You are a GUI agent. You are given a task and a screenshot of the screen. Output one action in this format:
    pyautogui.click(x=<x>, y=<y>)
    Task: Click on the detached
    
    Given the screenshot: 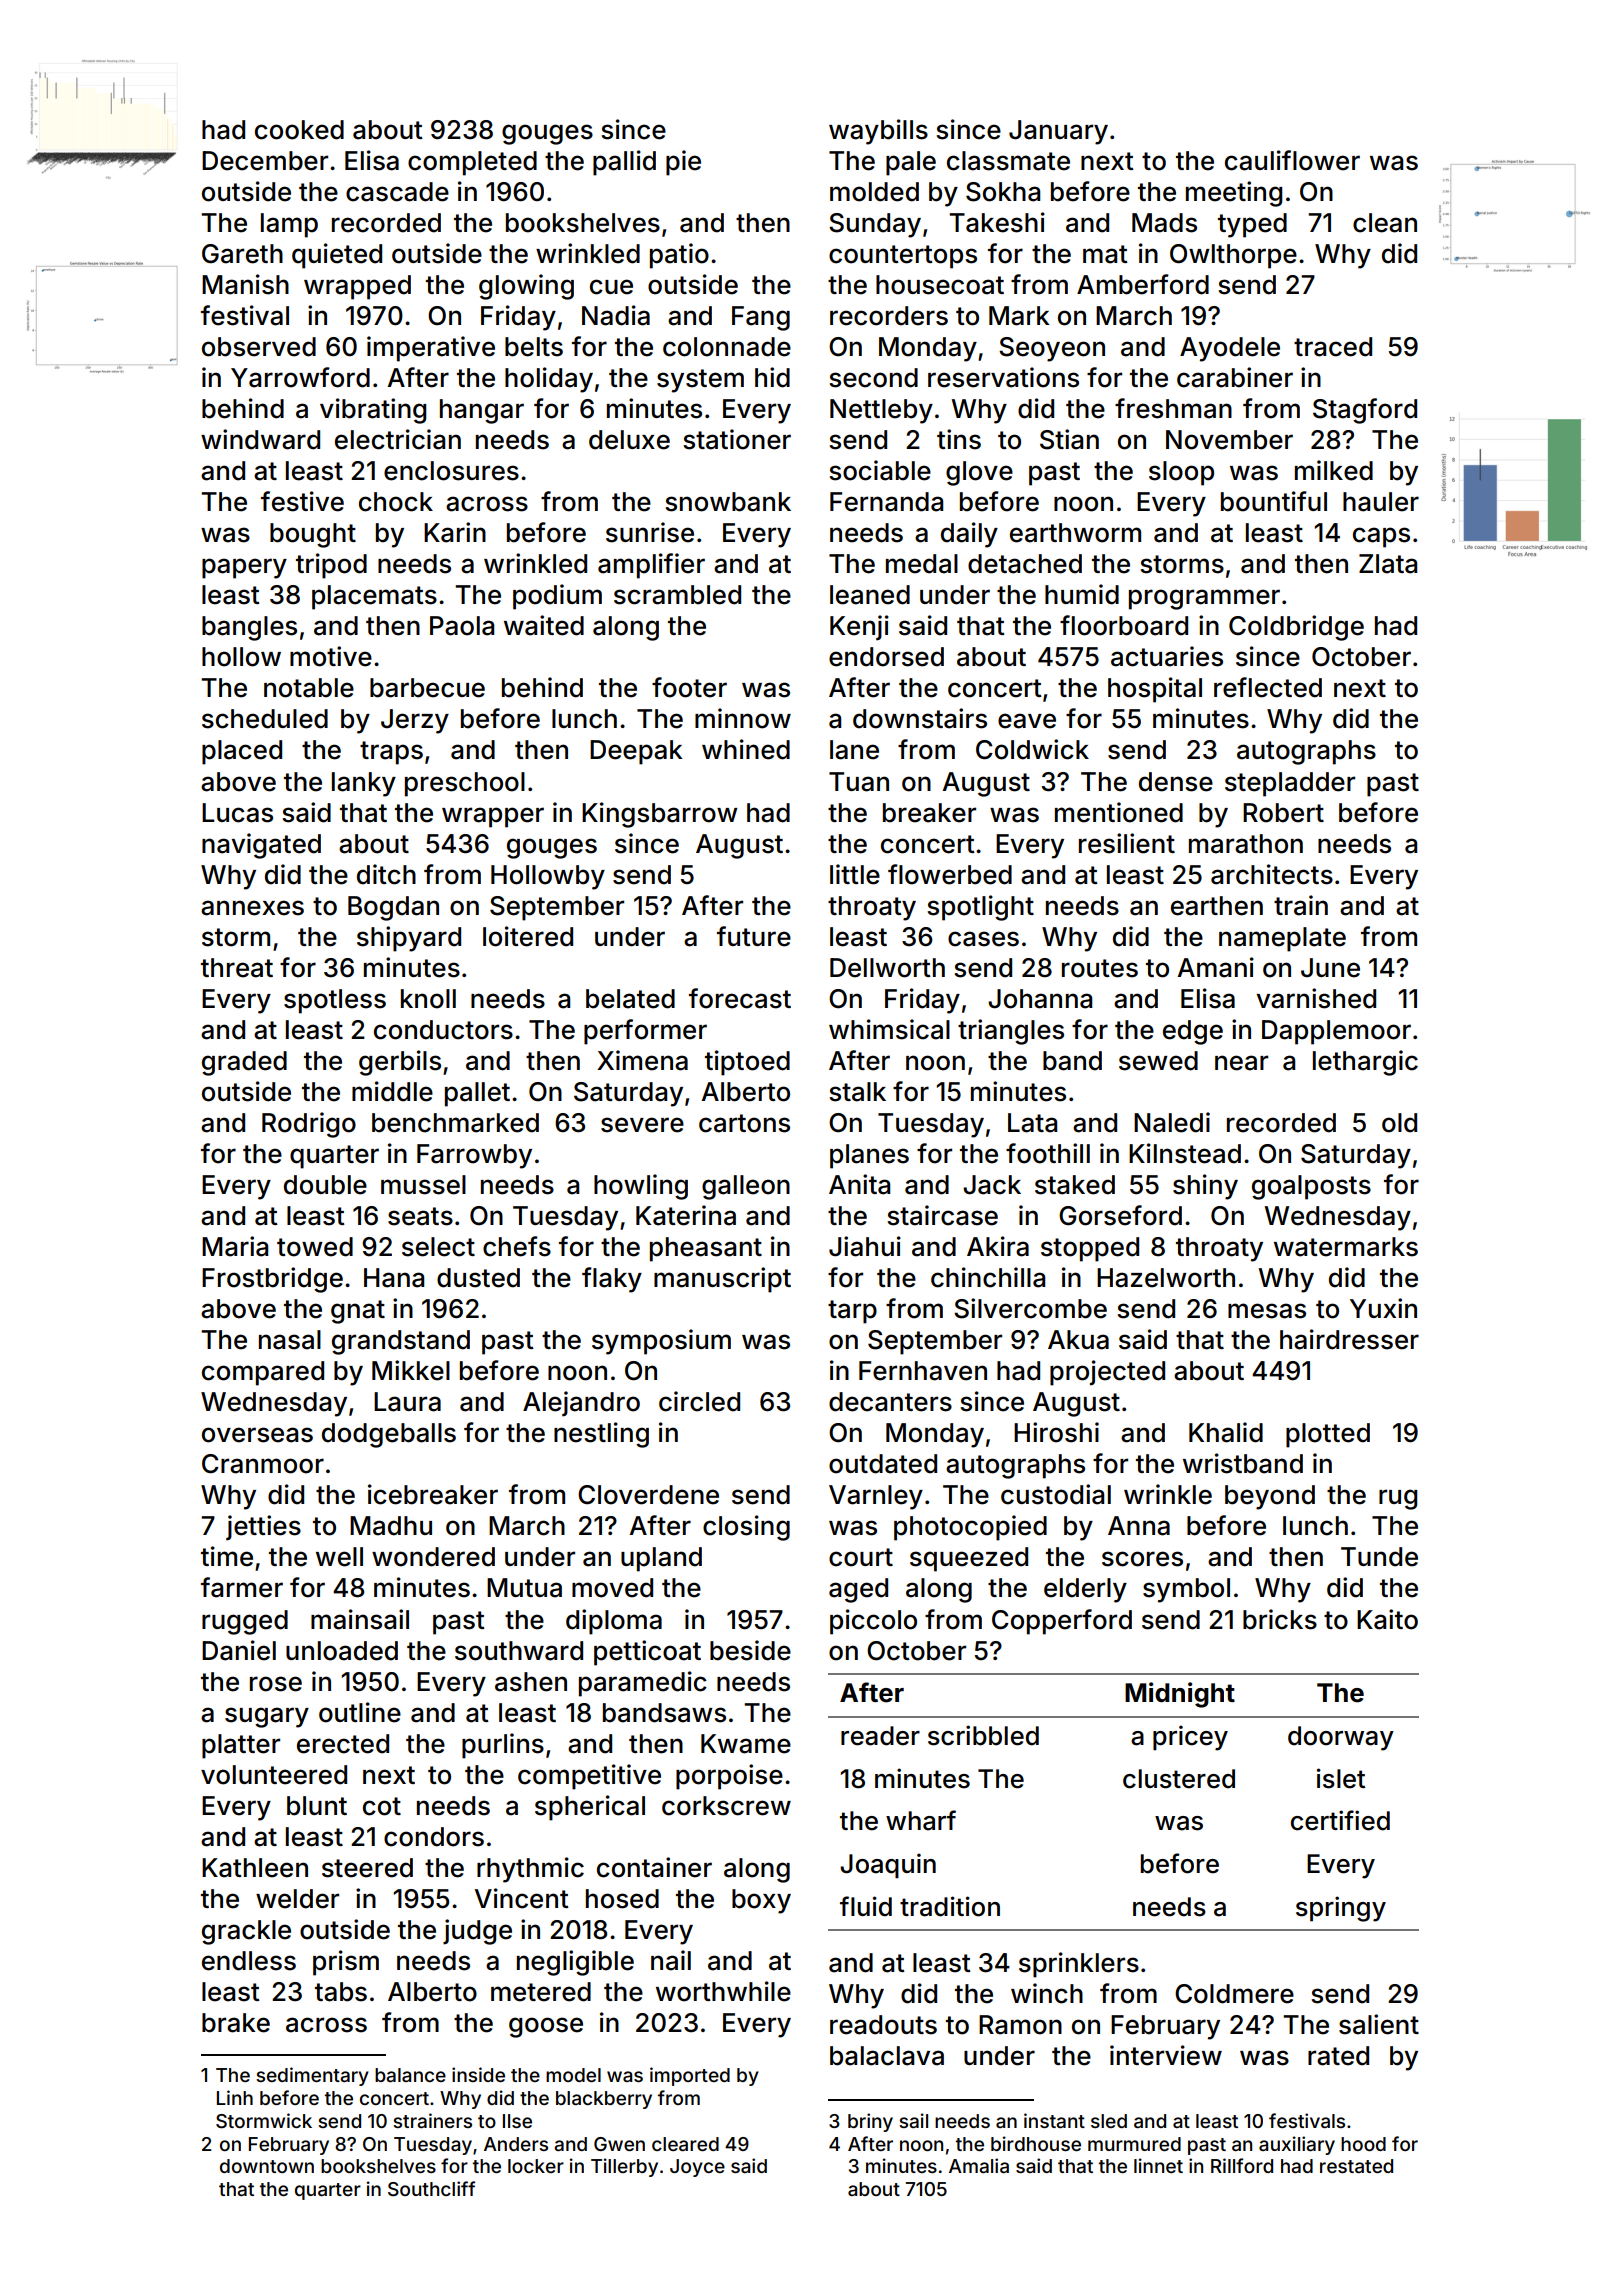 What is the action you would take?
    pyautogui.click(x=1025, y=564)
